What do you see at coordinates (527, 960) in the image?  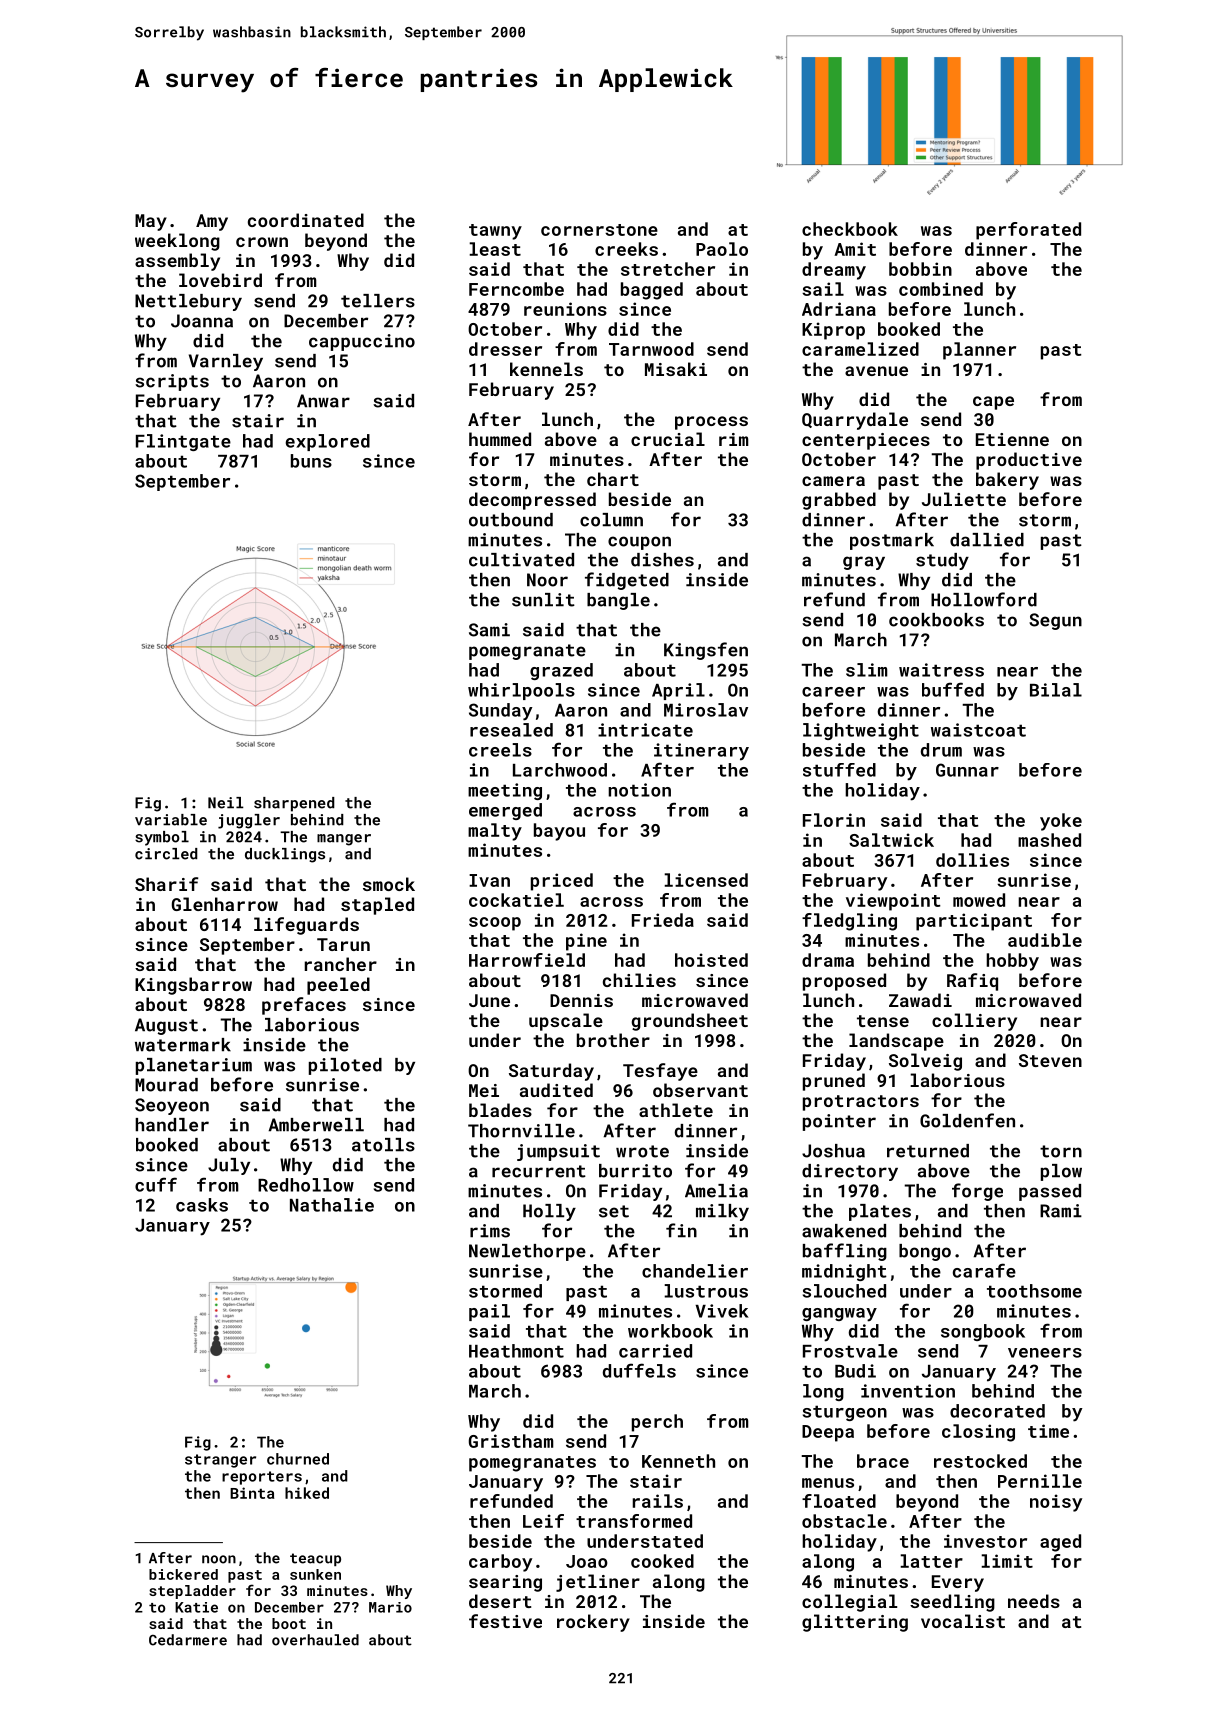 I see `Harrowfield` at bounding box center [527, 960].
